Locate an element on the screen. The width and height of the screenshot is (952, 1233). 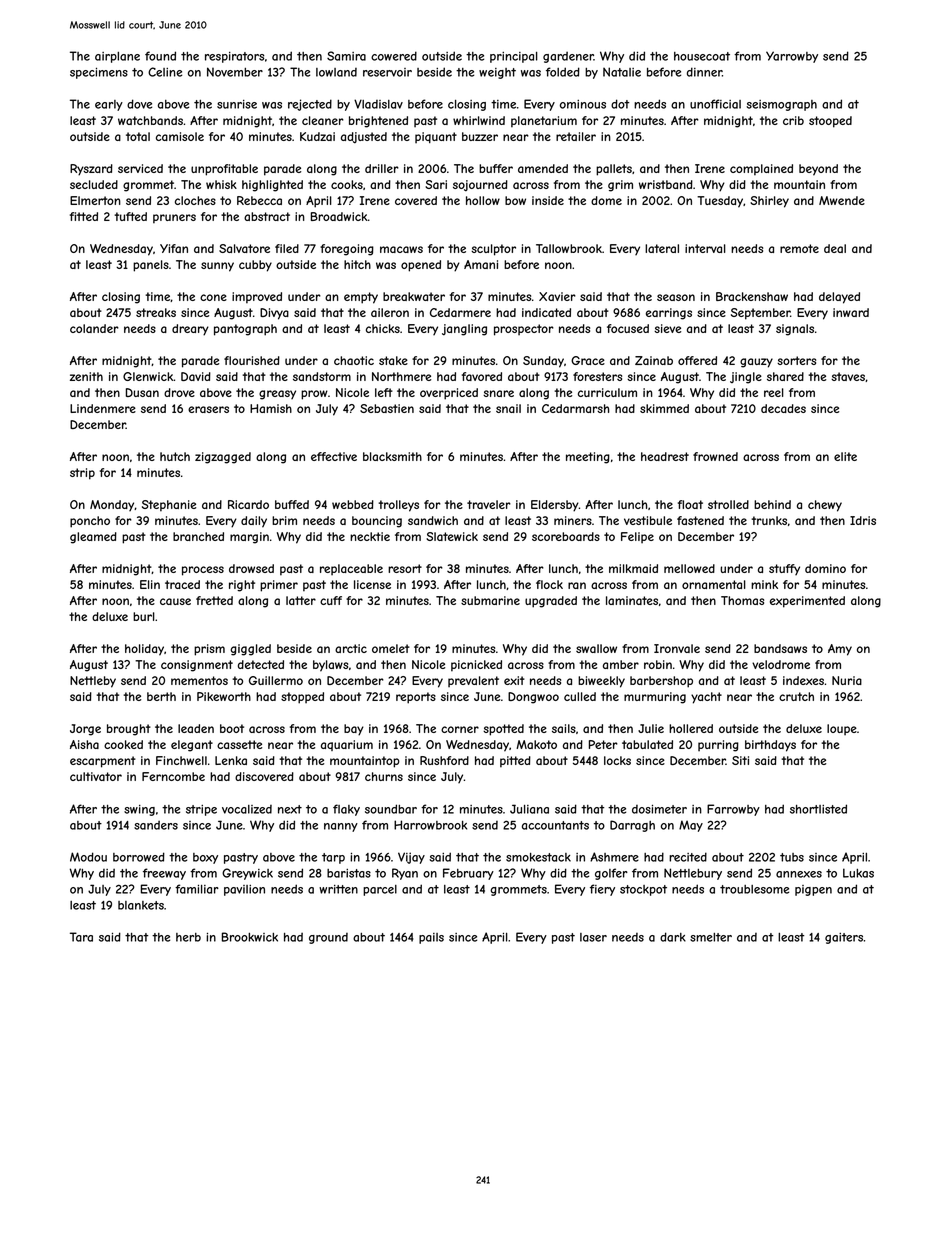
sandwich is located at coordinates (433, 520).
